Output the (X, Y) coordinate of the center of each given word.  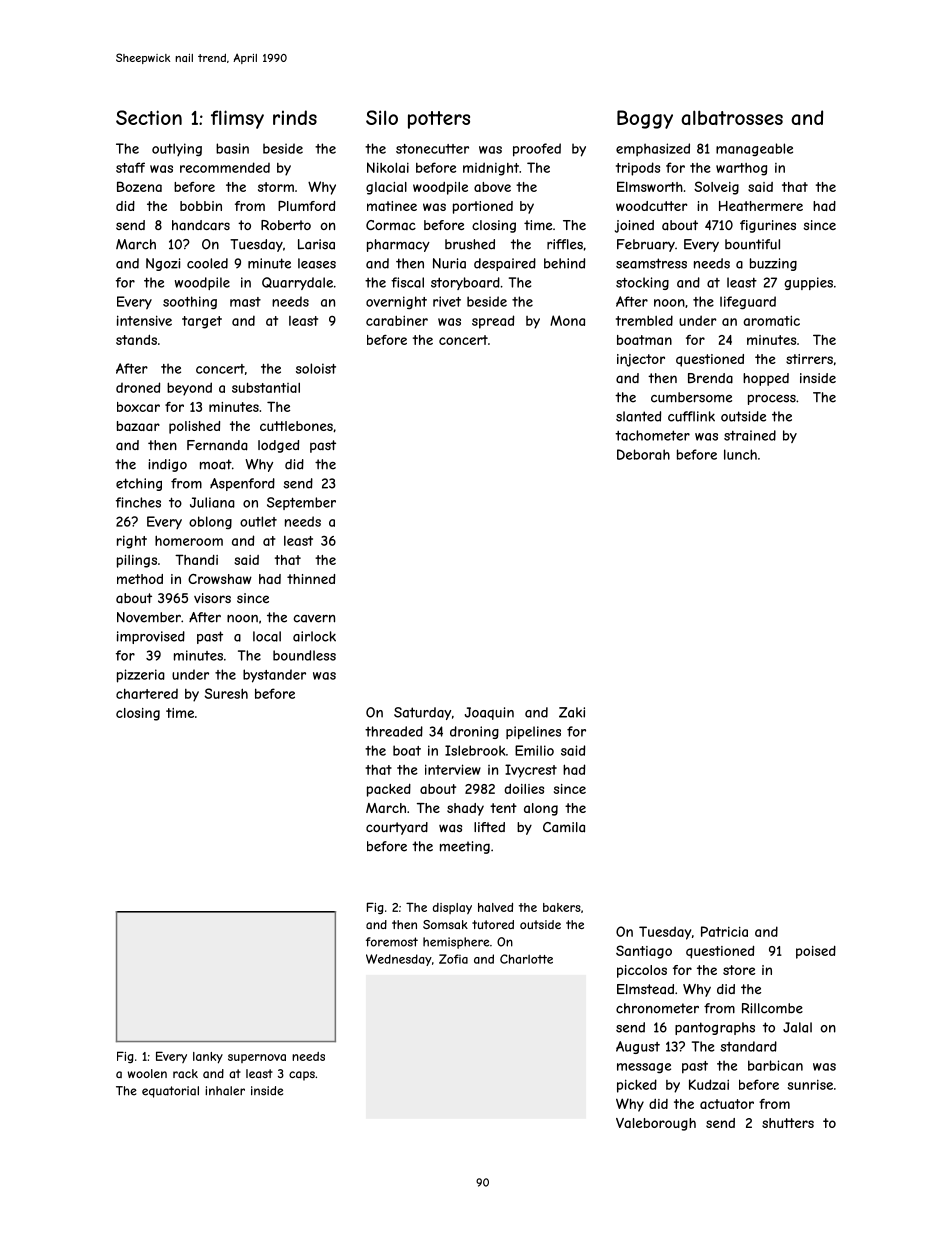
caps (302, 1076)
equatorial (170, 1092)
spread (493, 322)
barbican (775, 1065)
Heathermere (761, 206)
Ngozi (163, 264)
